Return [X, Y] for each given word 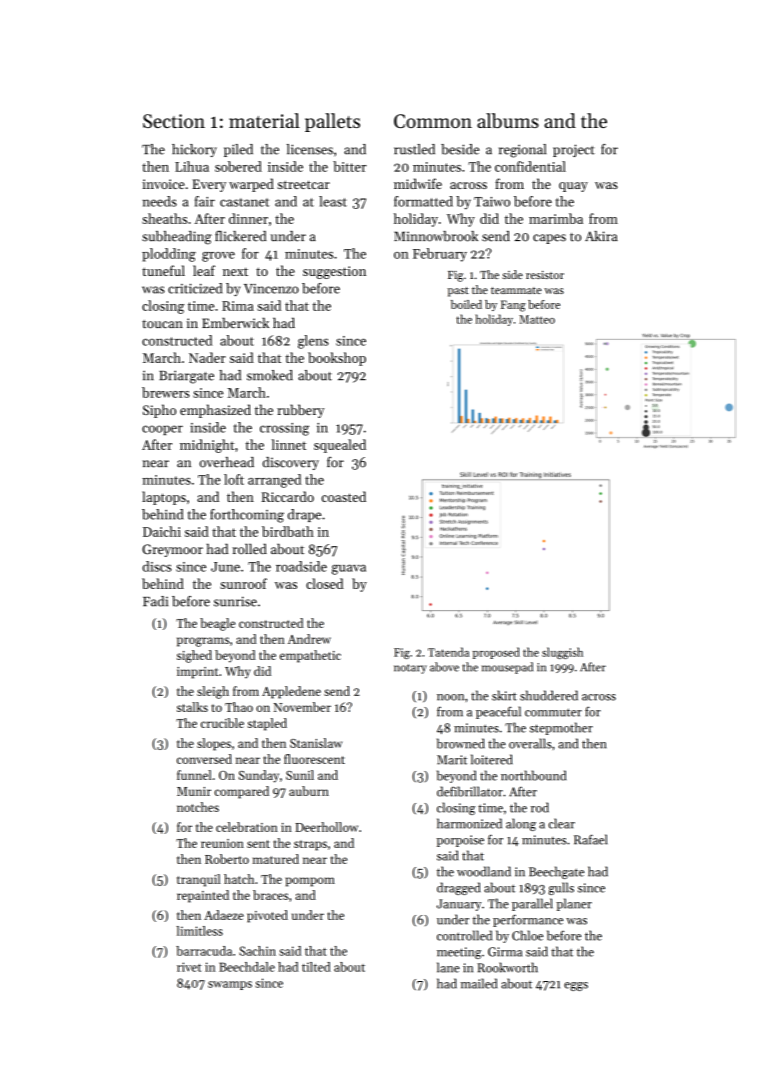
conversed [204, 759]
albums [508, 120]
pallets [332, 122]
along [521, 824]
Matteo [537, 319]
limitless [199, 931]
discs [157, 566]
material [264, 120]
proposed [496, 653]
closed [325, 583]
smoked [270, 375]
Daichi [162, 531]
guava [349, 569]
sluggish [562, 653]
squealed [340, 446]
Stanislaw [316, 743]
